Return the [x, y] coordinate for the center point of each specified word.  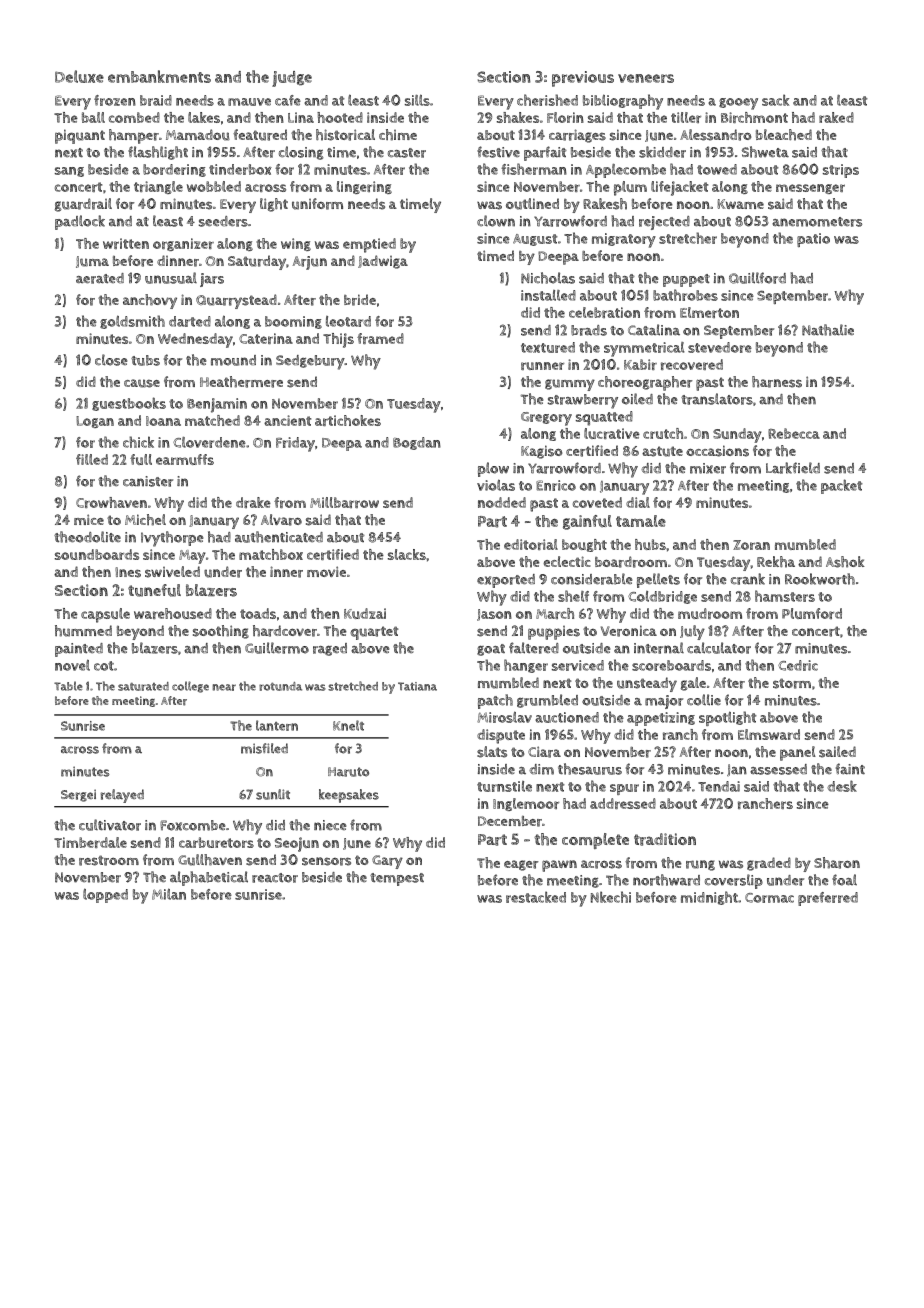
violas [496, 485]
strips [841, 171]
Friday [295, 444]
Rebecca [794, 433]
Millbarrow [344, 502]
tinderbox [240, 169]
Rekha [776, 562]
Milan [169, 894]
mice [89, 519]
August [535, 240]
